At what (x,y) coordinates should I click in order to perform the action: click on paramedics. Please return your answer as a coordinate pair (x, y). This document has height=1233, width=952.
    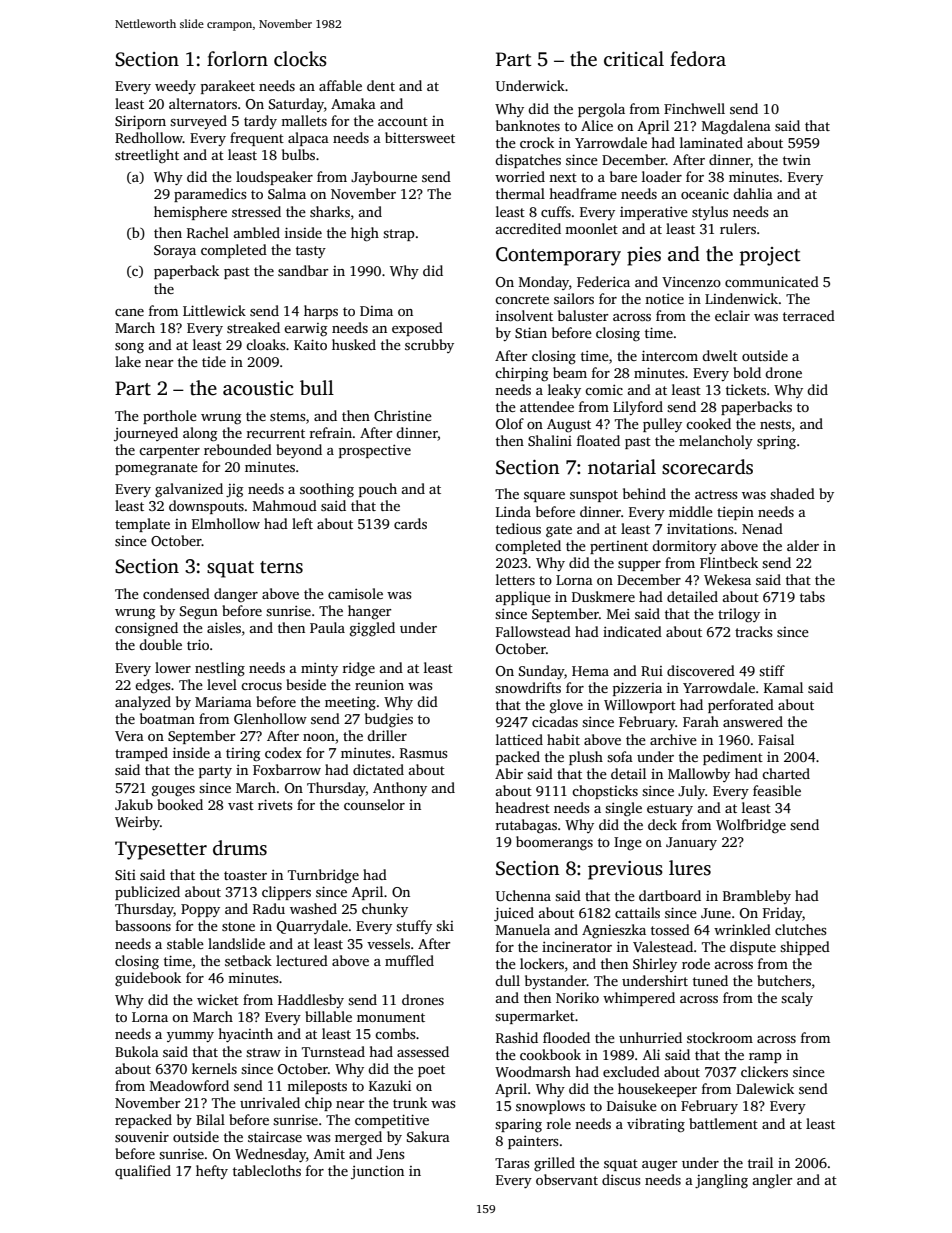
    Looking at the image, I should click on (210, 195).
